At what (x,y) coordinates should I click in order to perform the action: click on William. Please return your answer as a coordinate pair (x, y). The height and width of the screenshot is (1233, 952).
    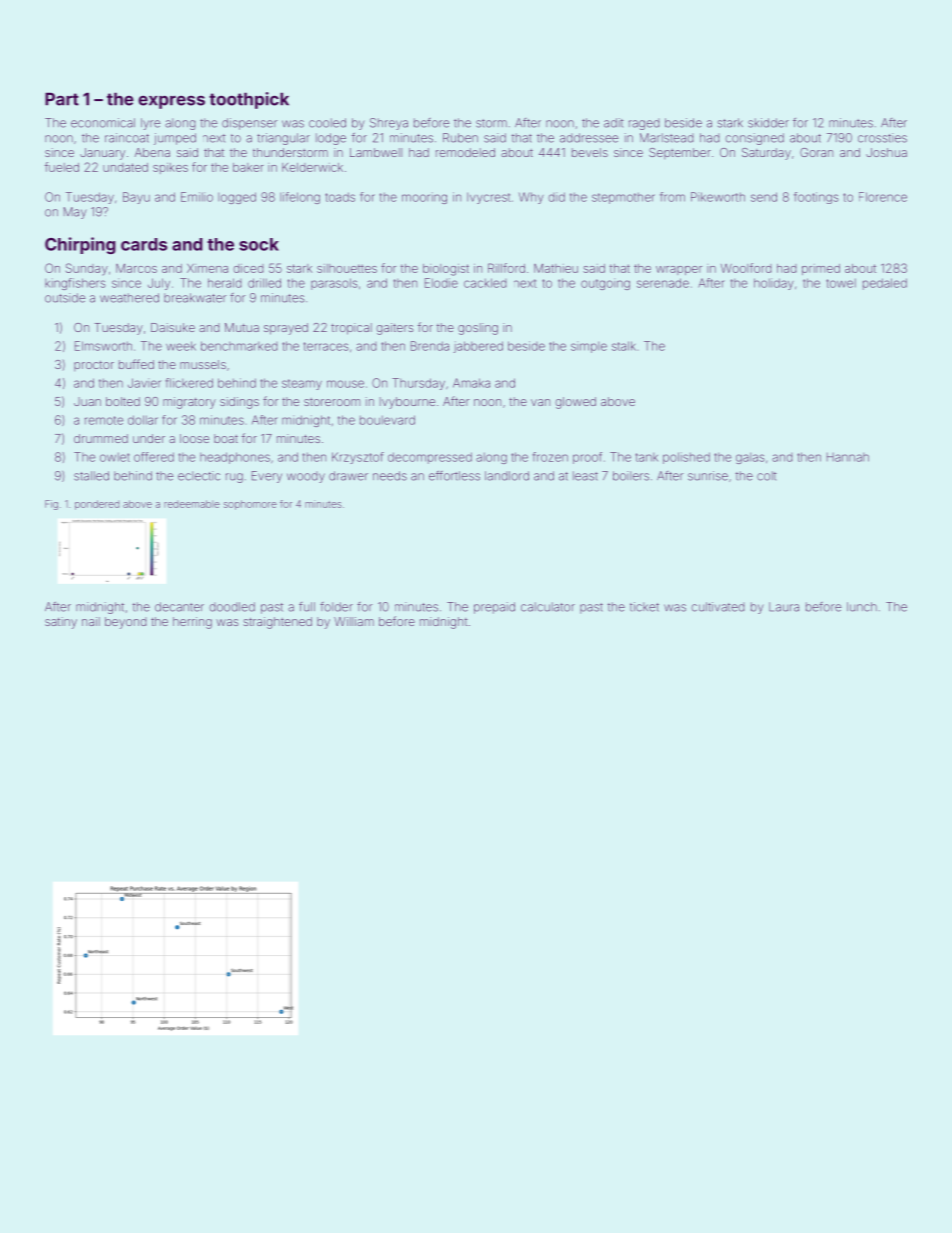
    Looking at the image, I should click on (354, 621).
